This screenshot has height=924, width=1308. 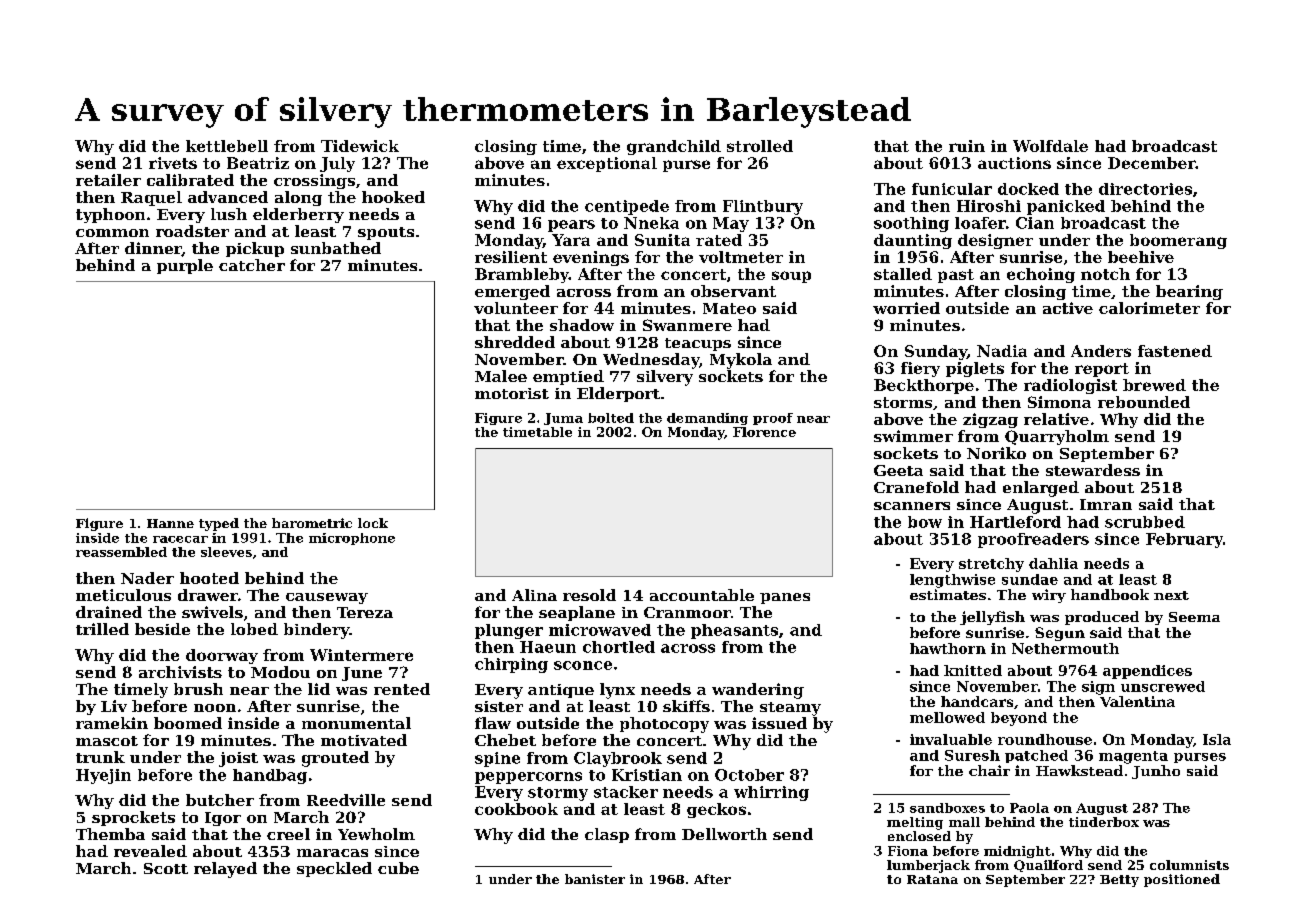 What do you see at coordinates (790, 709) in the screenshot?
I see `steamy` at bounding box center [790, 709].
